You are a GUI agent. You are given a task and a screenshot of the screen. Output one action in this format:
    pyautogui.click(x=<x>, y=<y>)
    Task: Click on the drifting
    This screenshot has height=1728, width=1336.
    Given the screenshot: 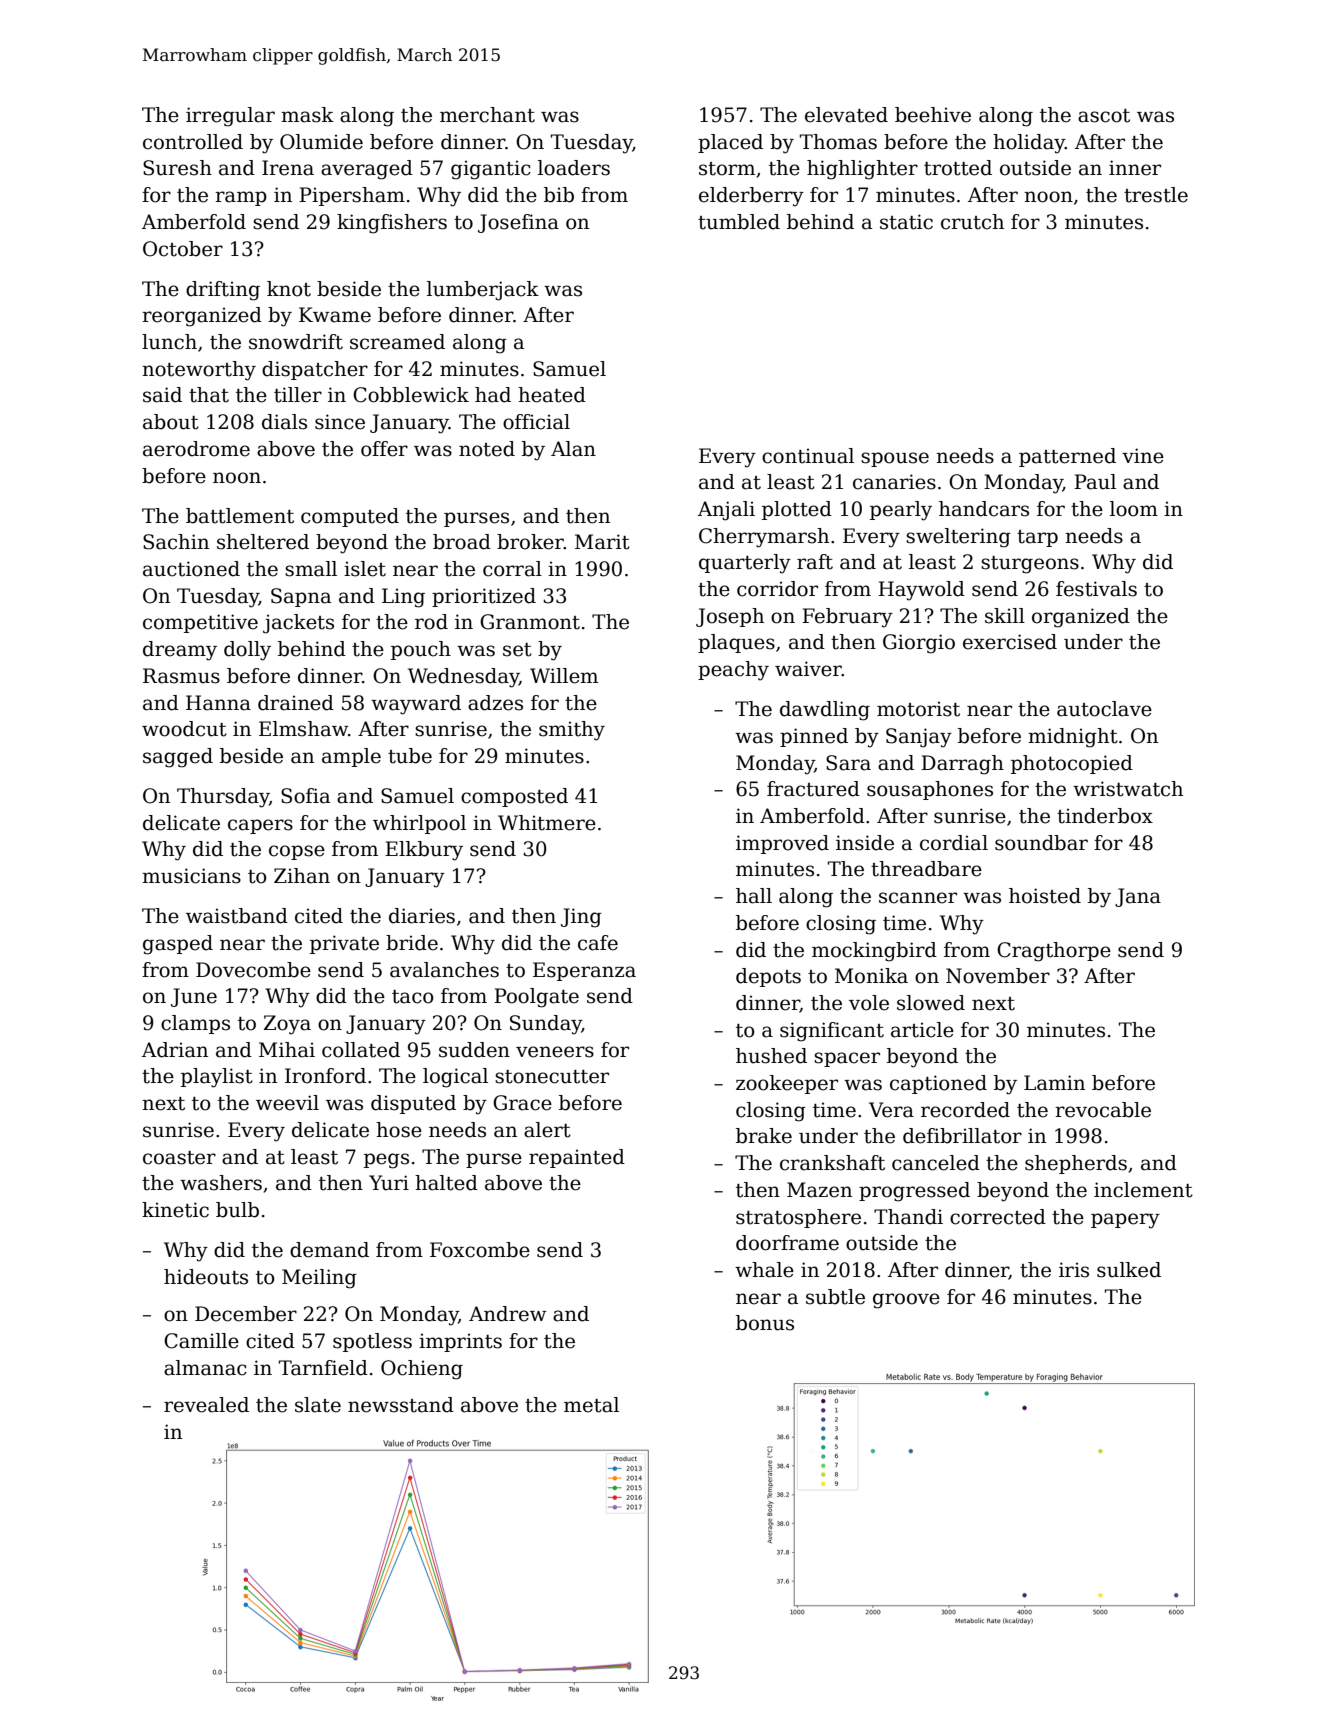 What is the action you would take?
    pyautogui.click(x=223, y=291)
